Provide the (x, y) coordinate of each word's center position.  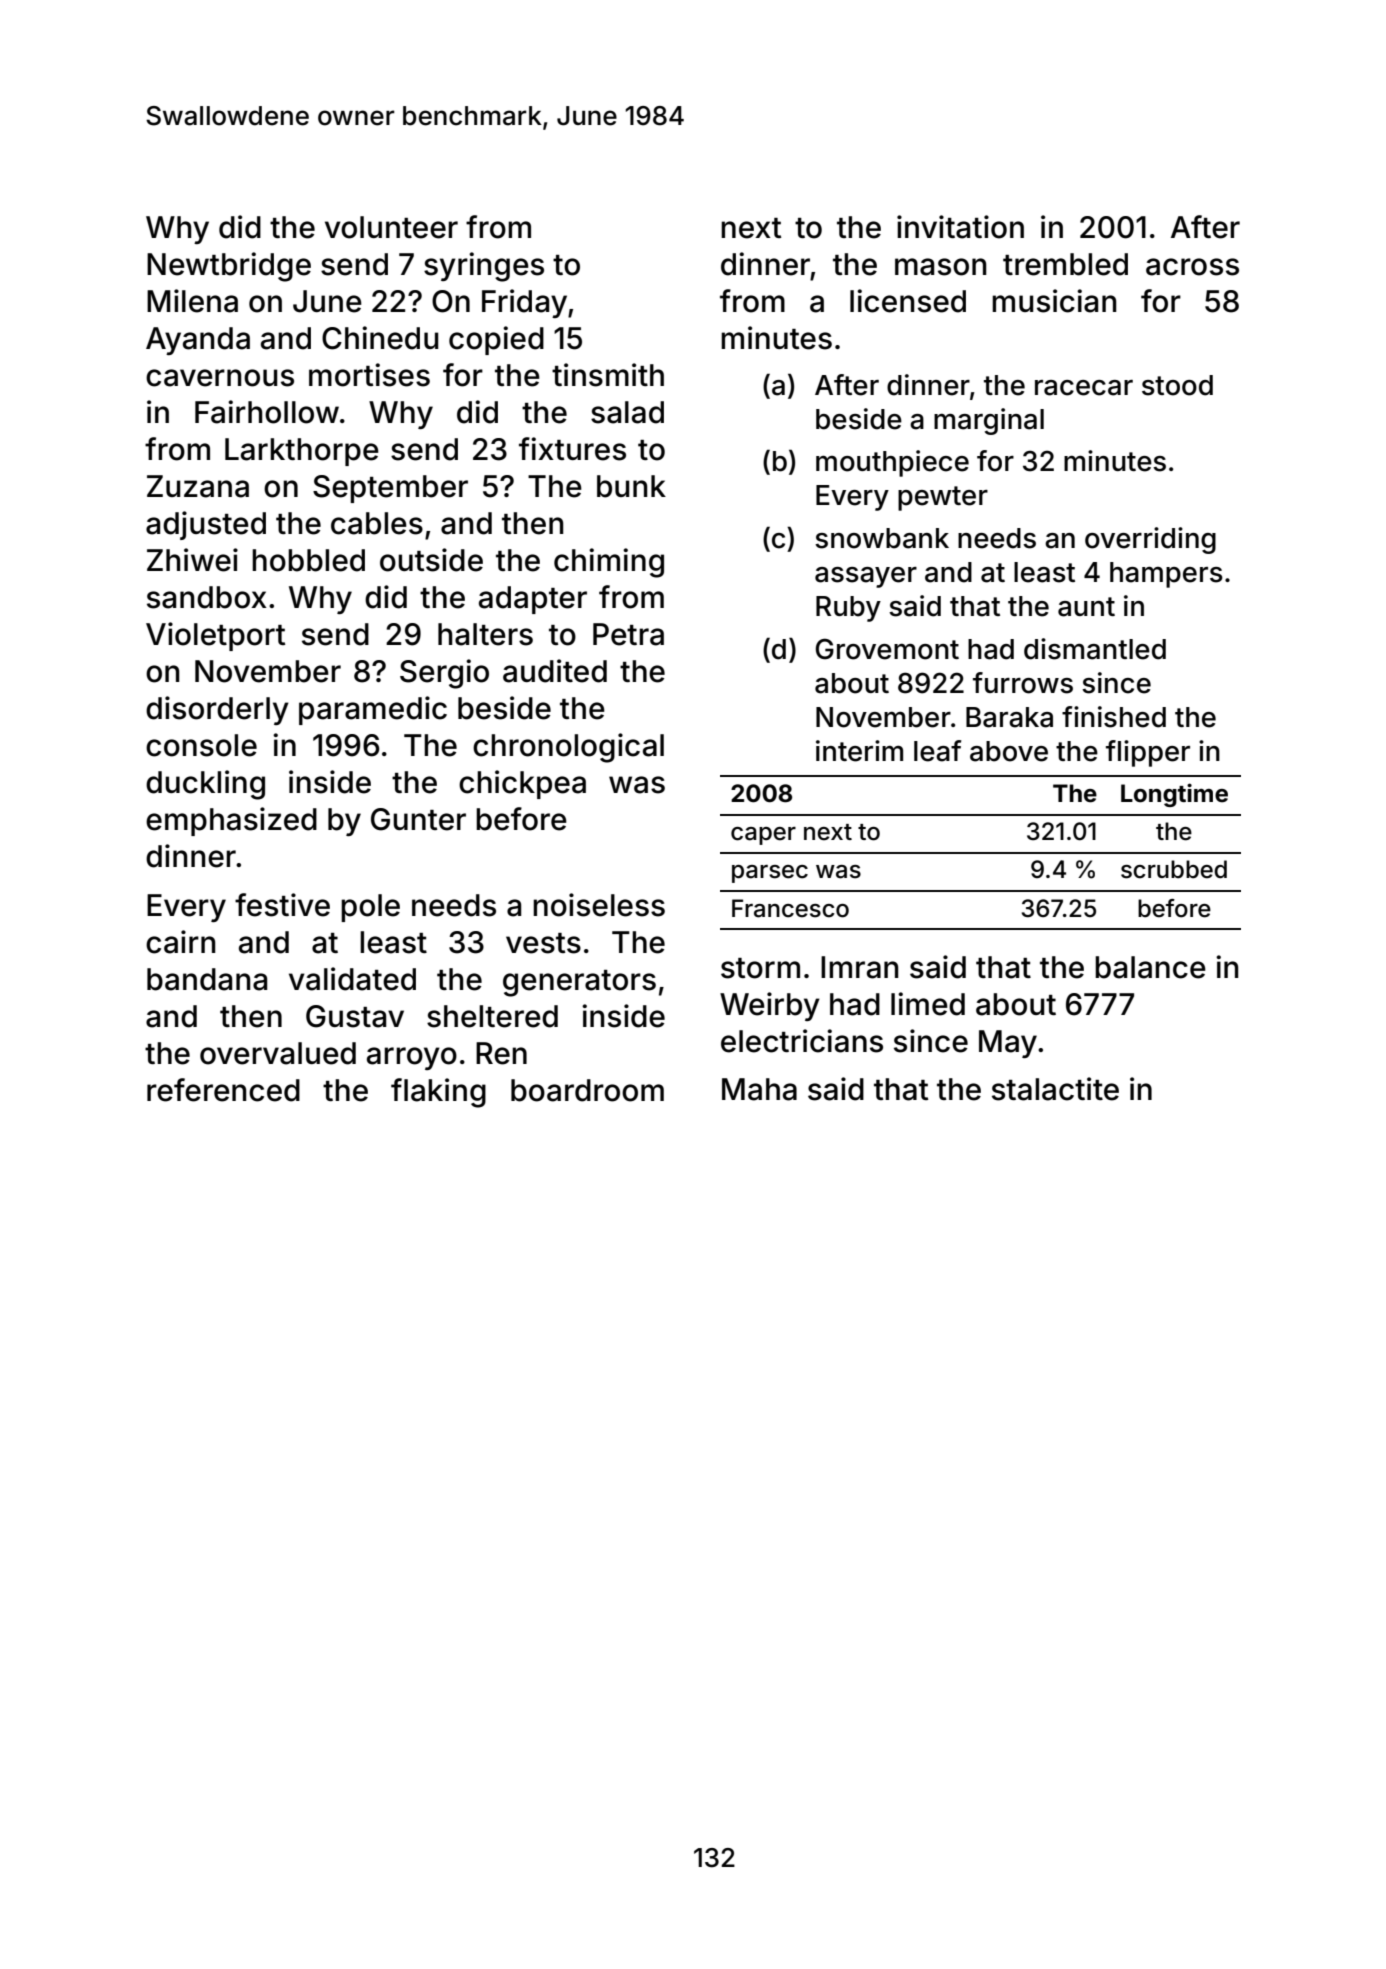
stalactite (1055, 1089)
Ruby (848, 609)
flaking (438, 1093)
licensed (908, 301)
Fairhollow (267, 412)
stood (1177, 385)
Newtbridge (229, 267)
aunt (1086, 607)
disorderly (217, 710)
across (1192, 267)
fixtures (572, 449)
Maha (759, 1089)
